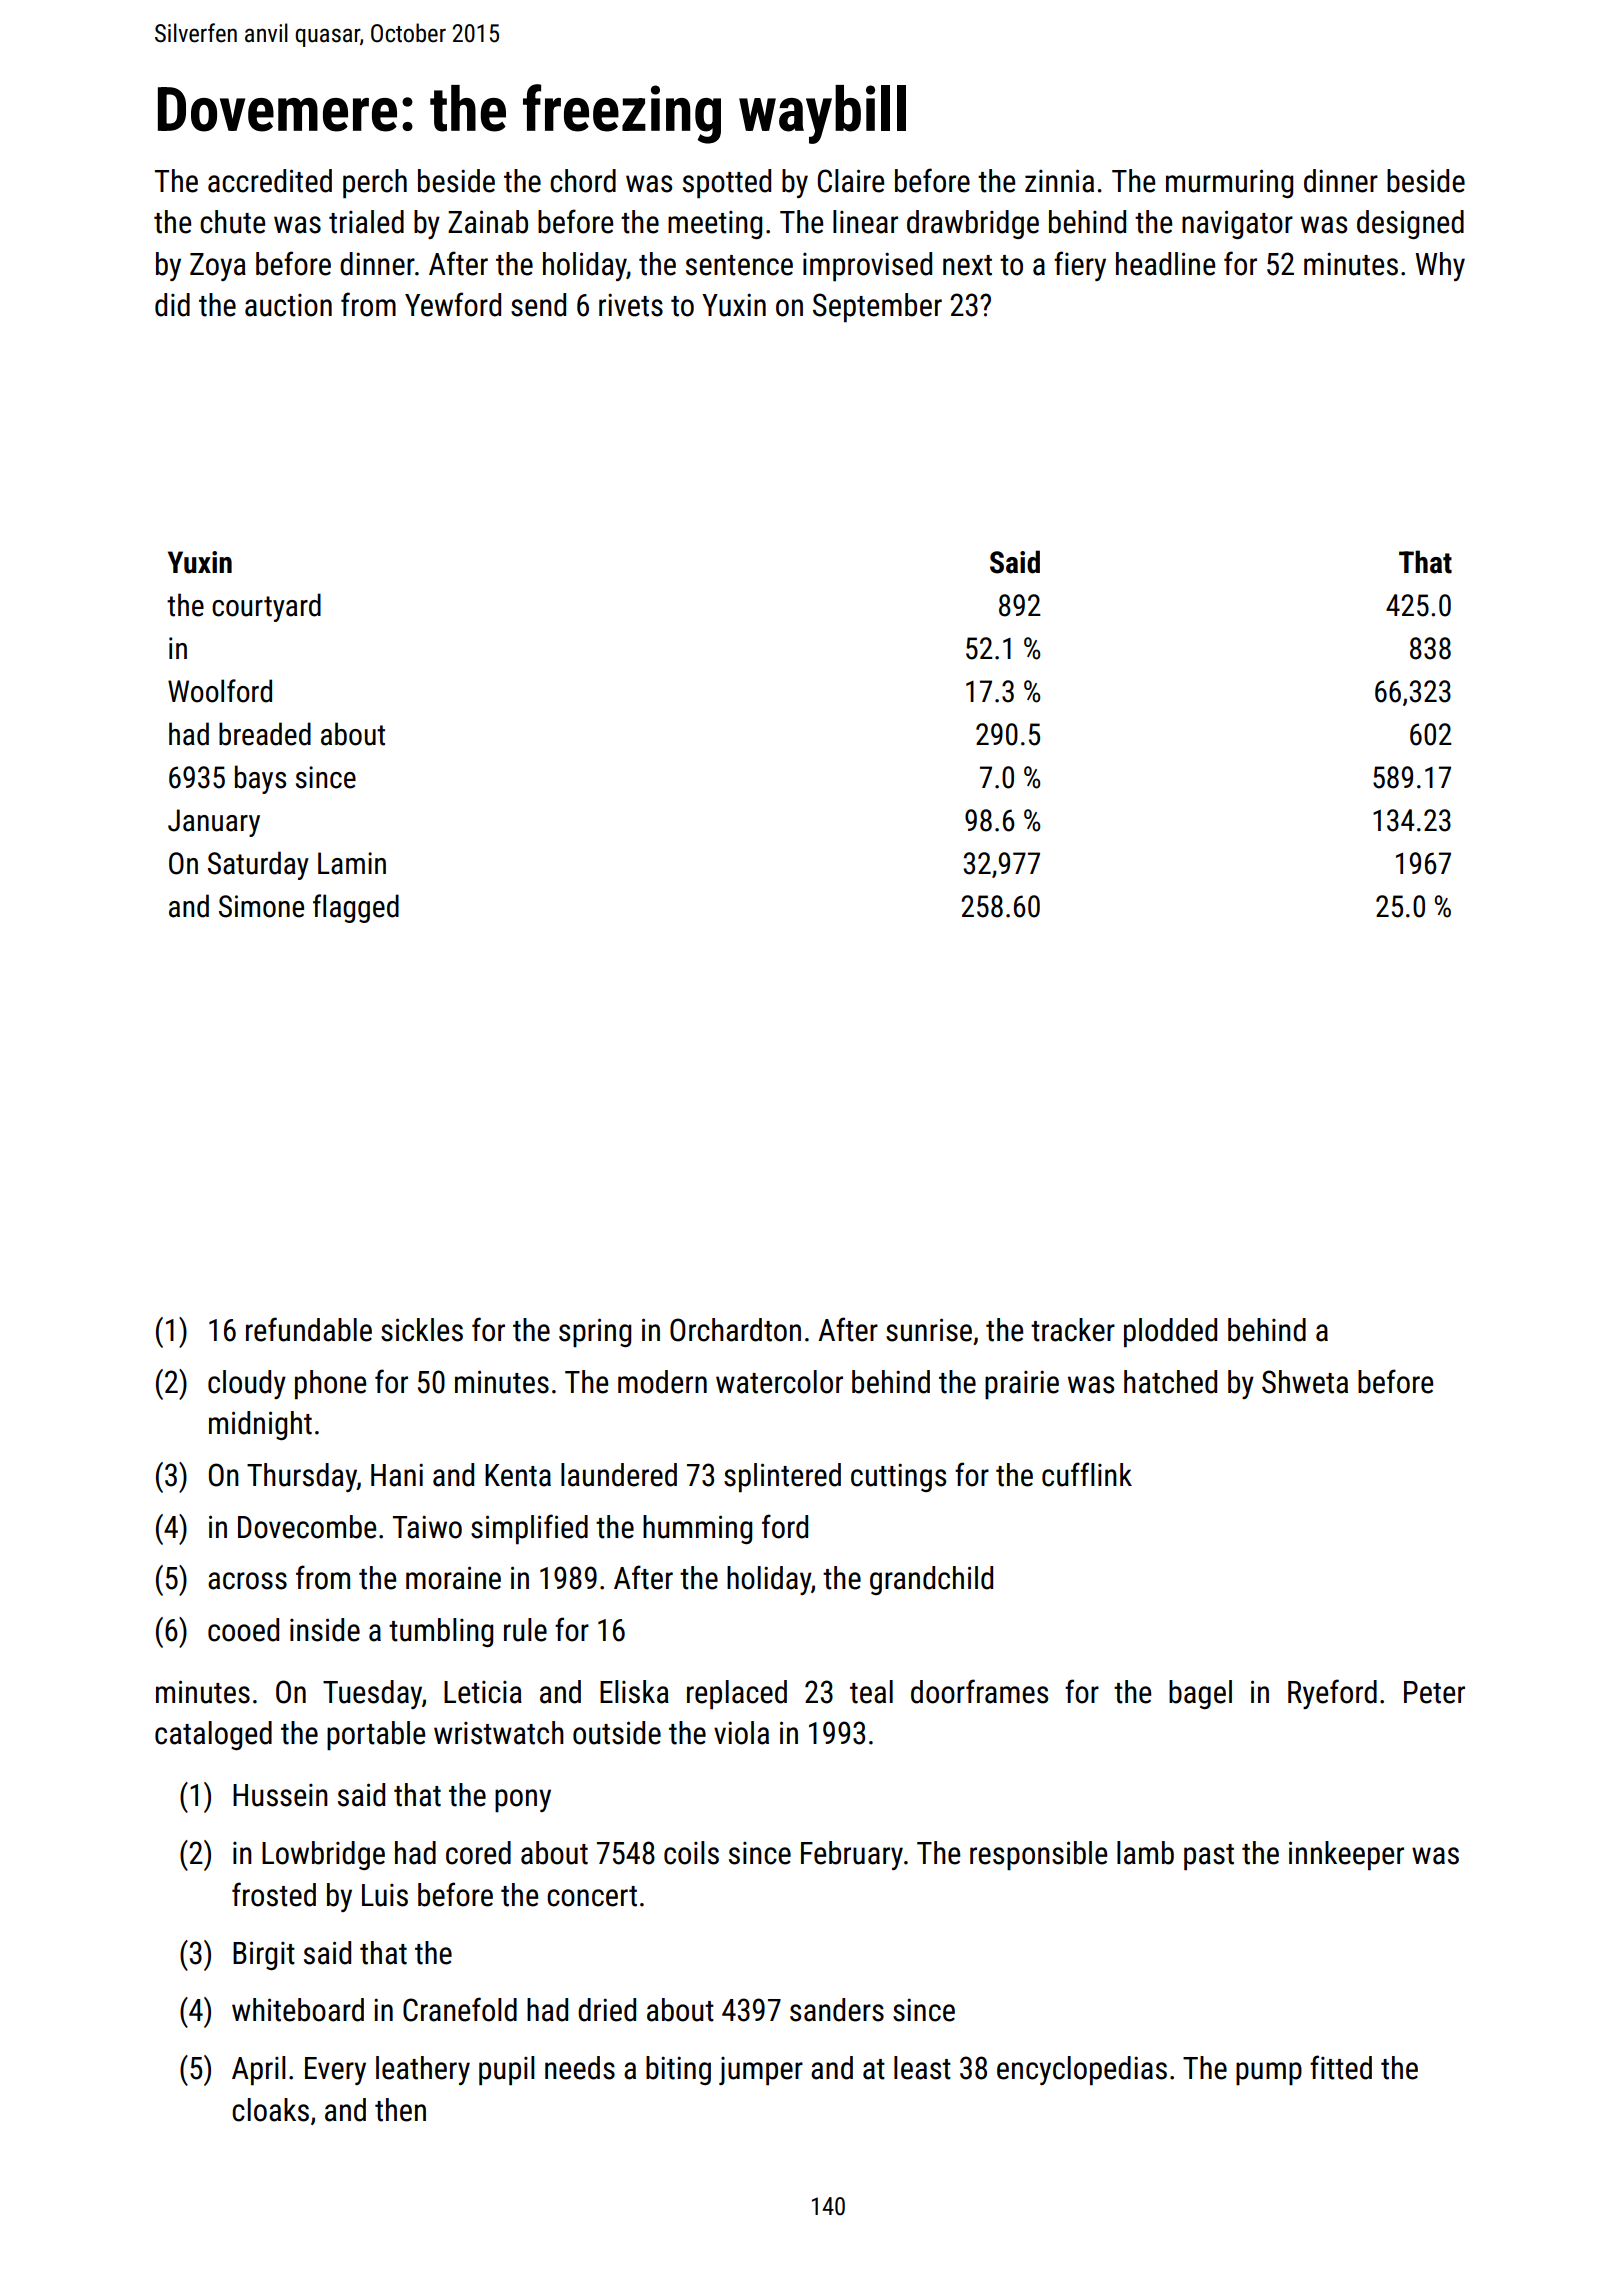  Describe the element at coordinates (851, 181) in the screenshot. I see `Claire` at that location.
